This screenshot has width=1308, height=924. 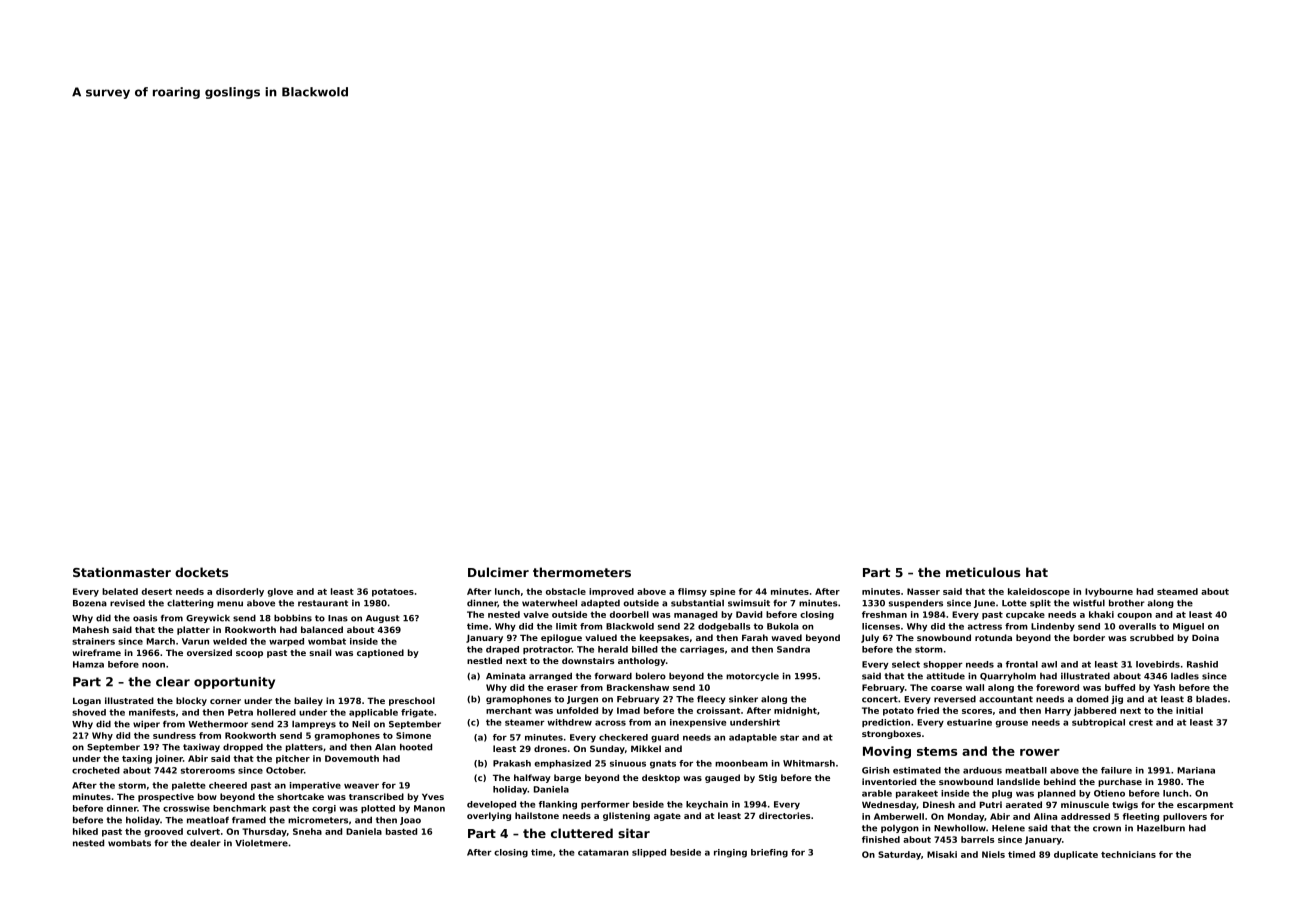 I want to click on valued, so click(x=601, y=637).
